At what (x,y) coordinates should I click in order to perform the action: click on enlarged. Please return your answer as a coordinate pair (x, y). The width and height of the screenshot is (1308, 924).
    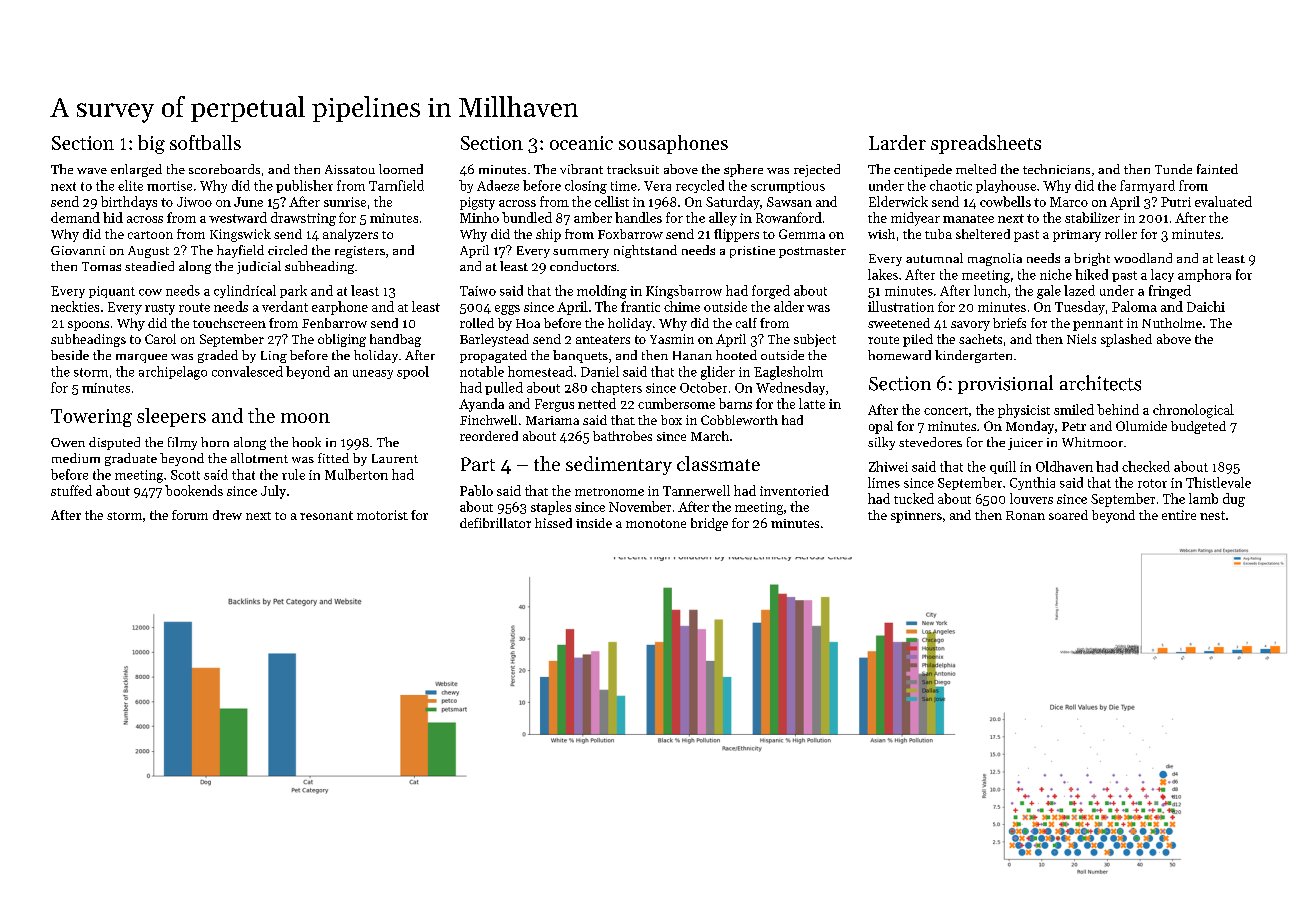
    Looking at the image, I should click on (136, 170).
